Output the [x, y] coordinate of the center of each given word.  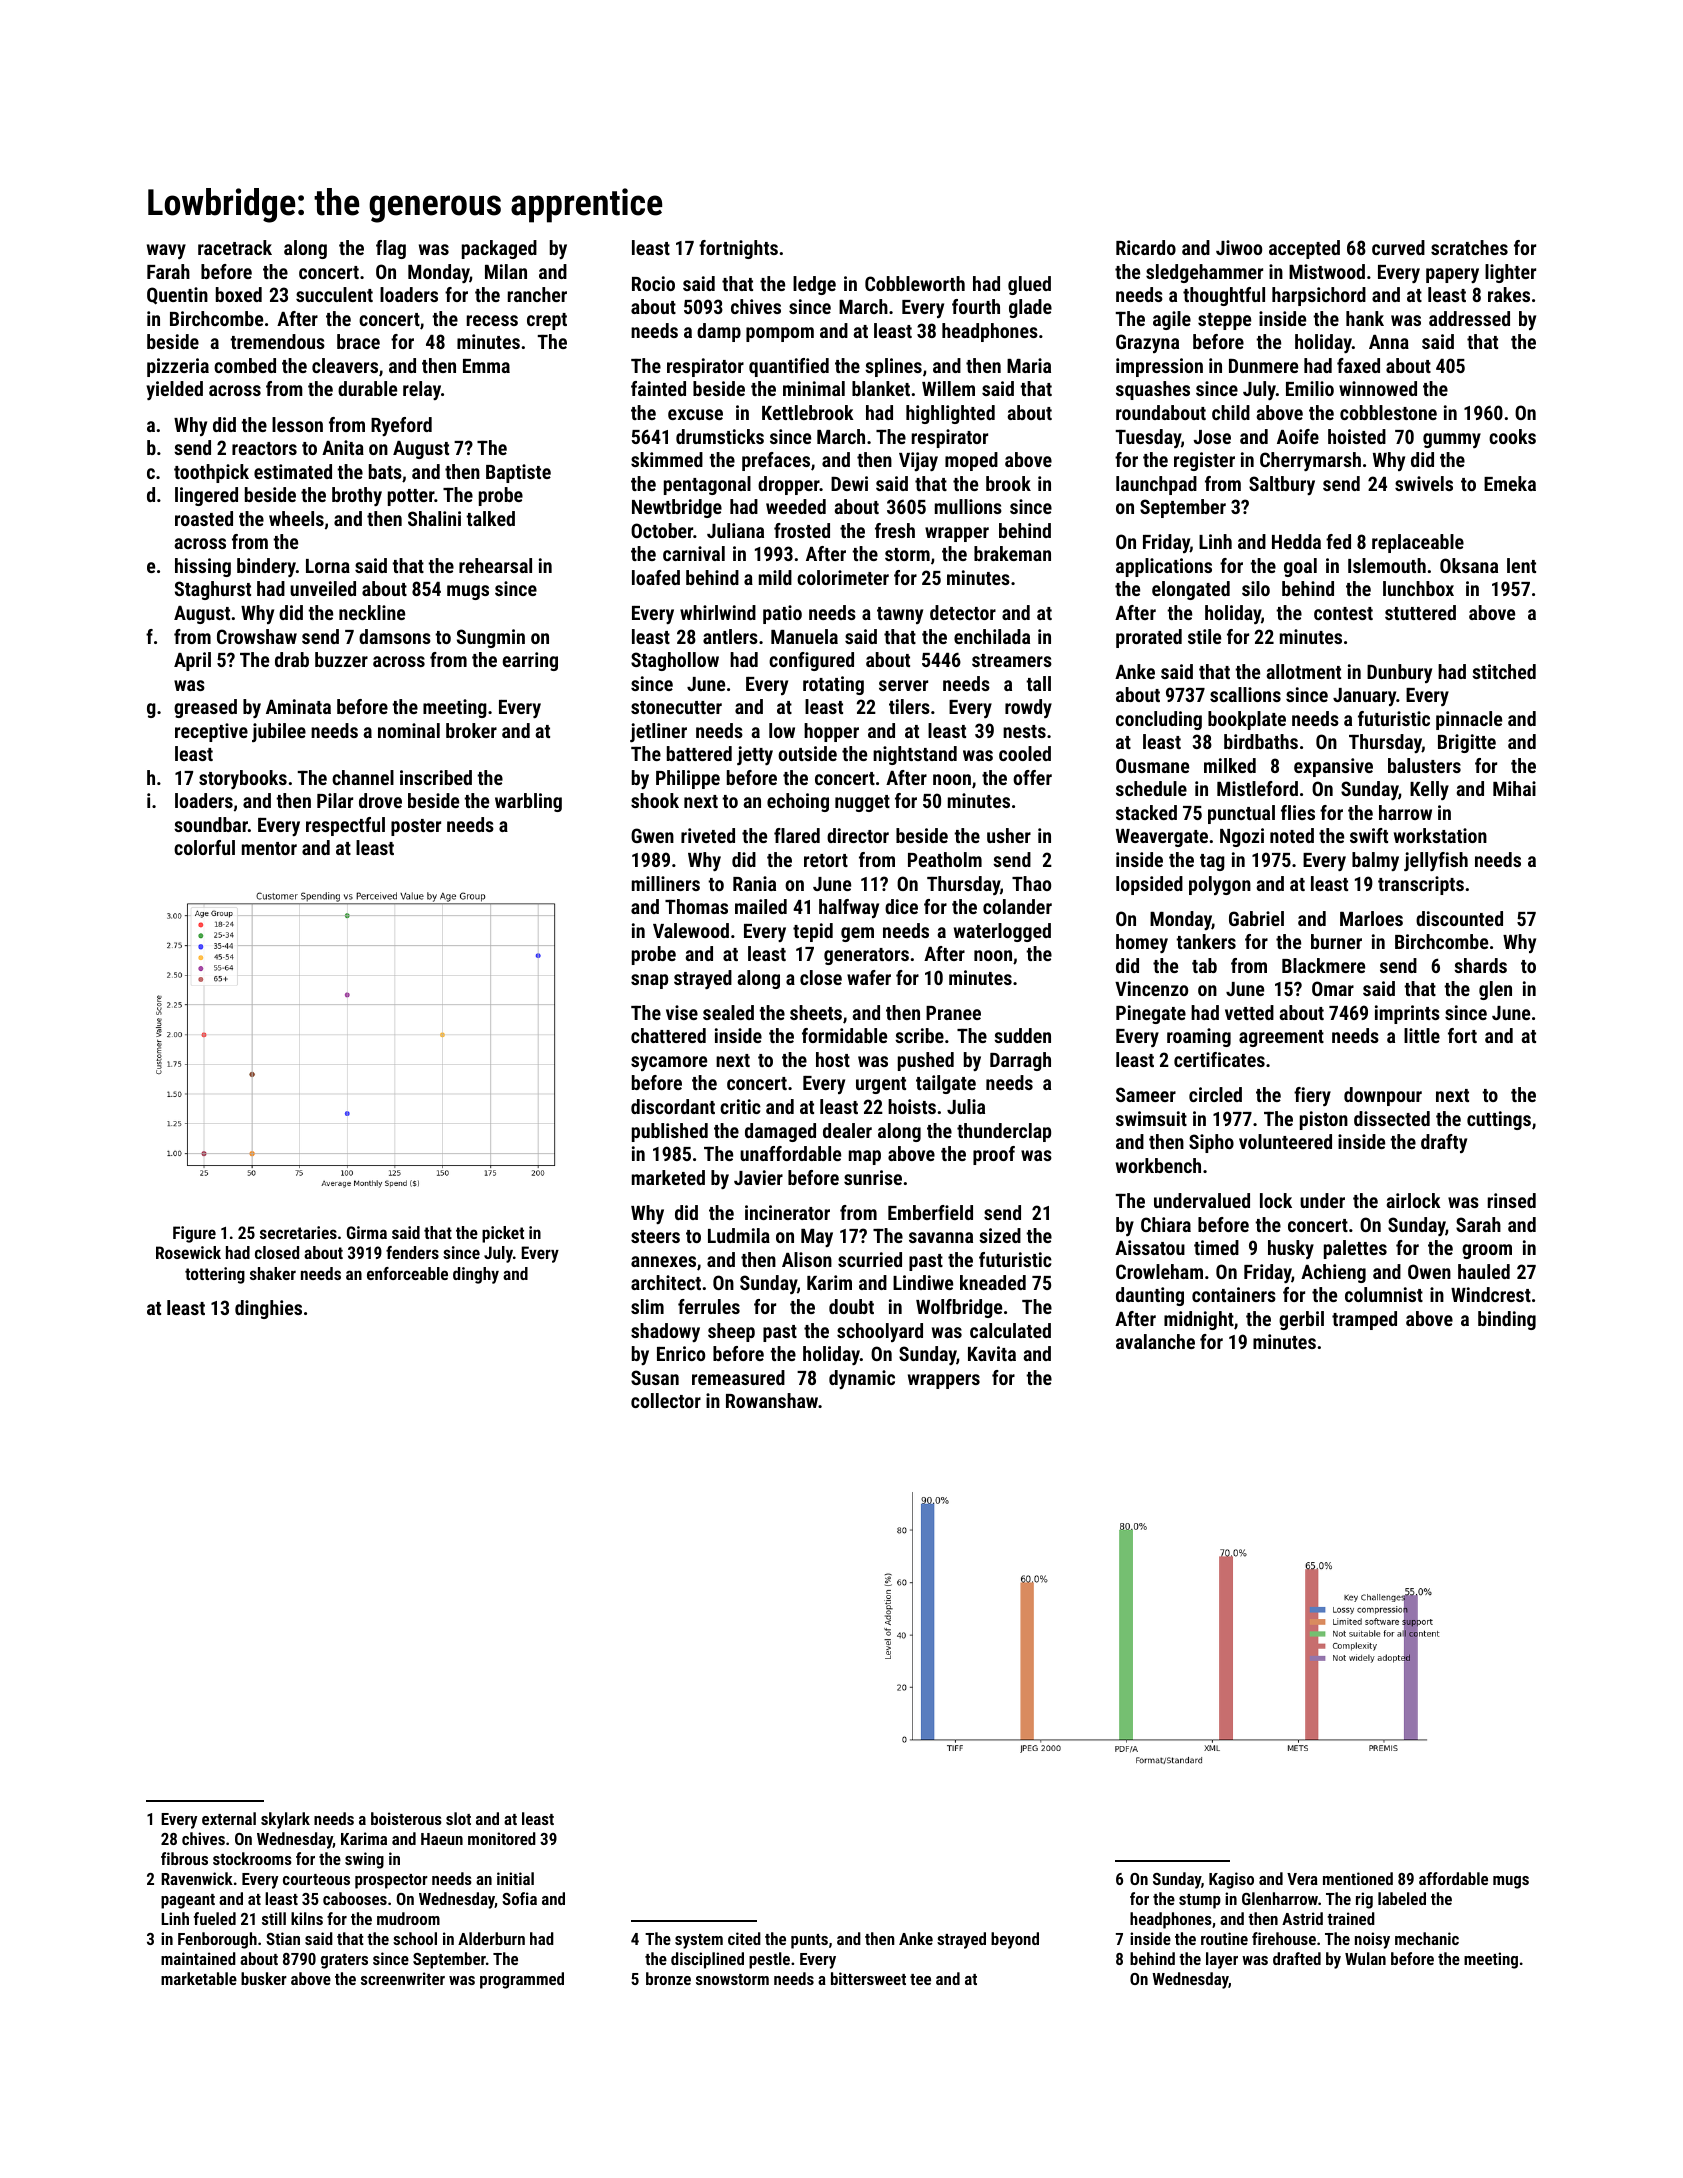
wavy [166, 251]
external [229, 1818]
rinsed [1512, 1200]
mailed [761, 906]
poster [416, 827]
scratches [1469, 247]
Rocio [653, 283]
